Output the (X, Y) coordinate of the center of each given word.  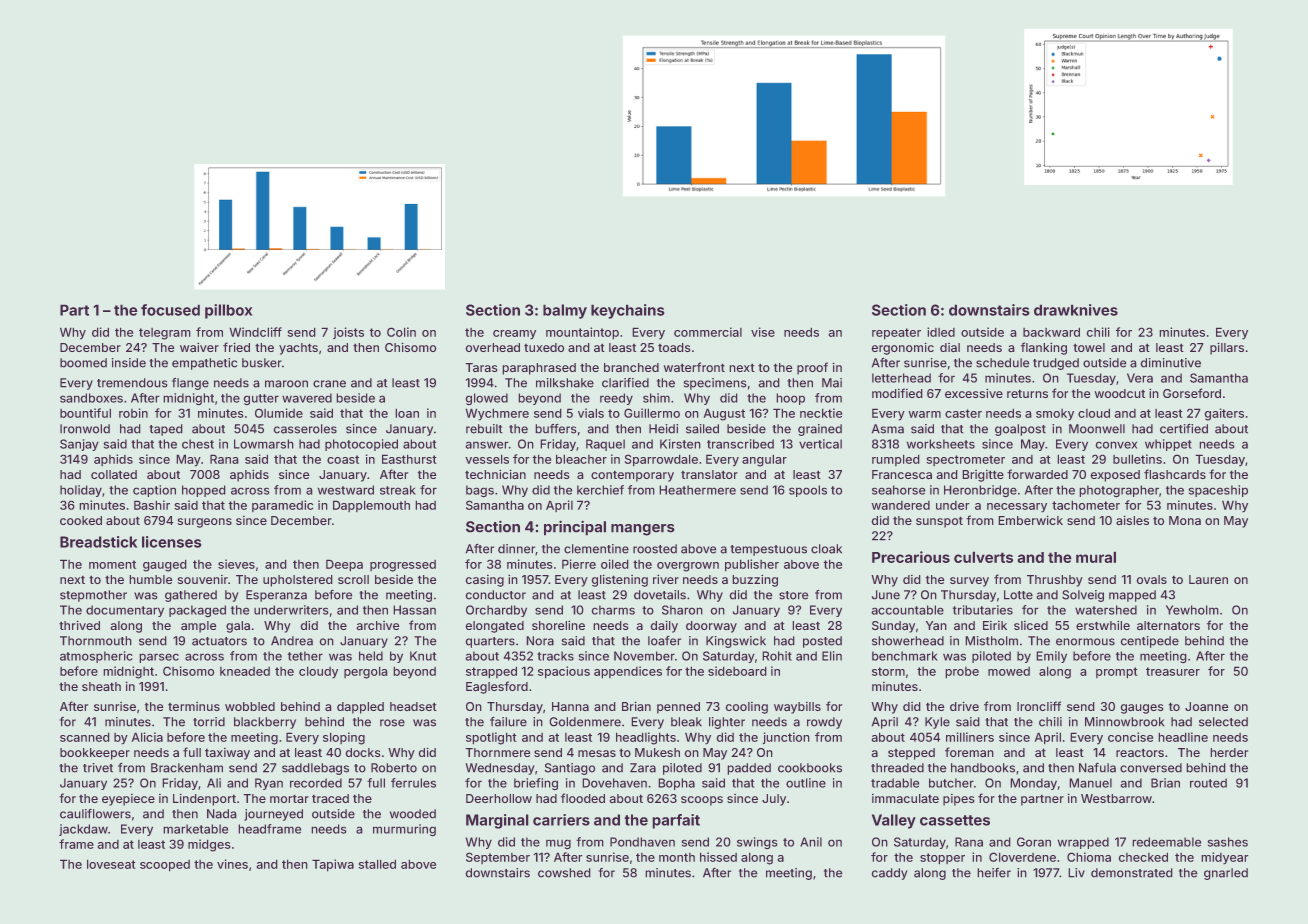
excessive (974, 393)
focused (170, 310)
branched (631, 367)
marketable (195, 829)
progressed (403, 566)
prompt (1117, 673)
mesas (597, 753)
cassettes (955, 820)
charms (613, 610)
